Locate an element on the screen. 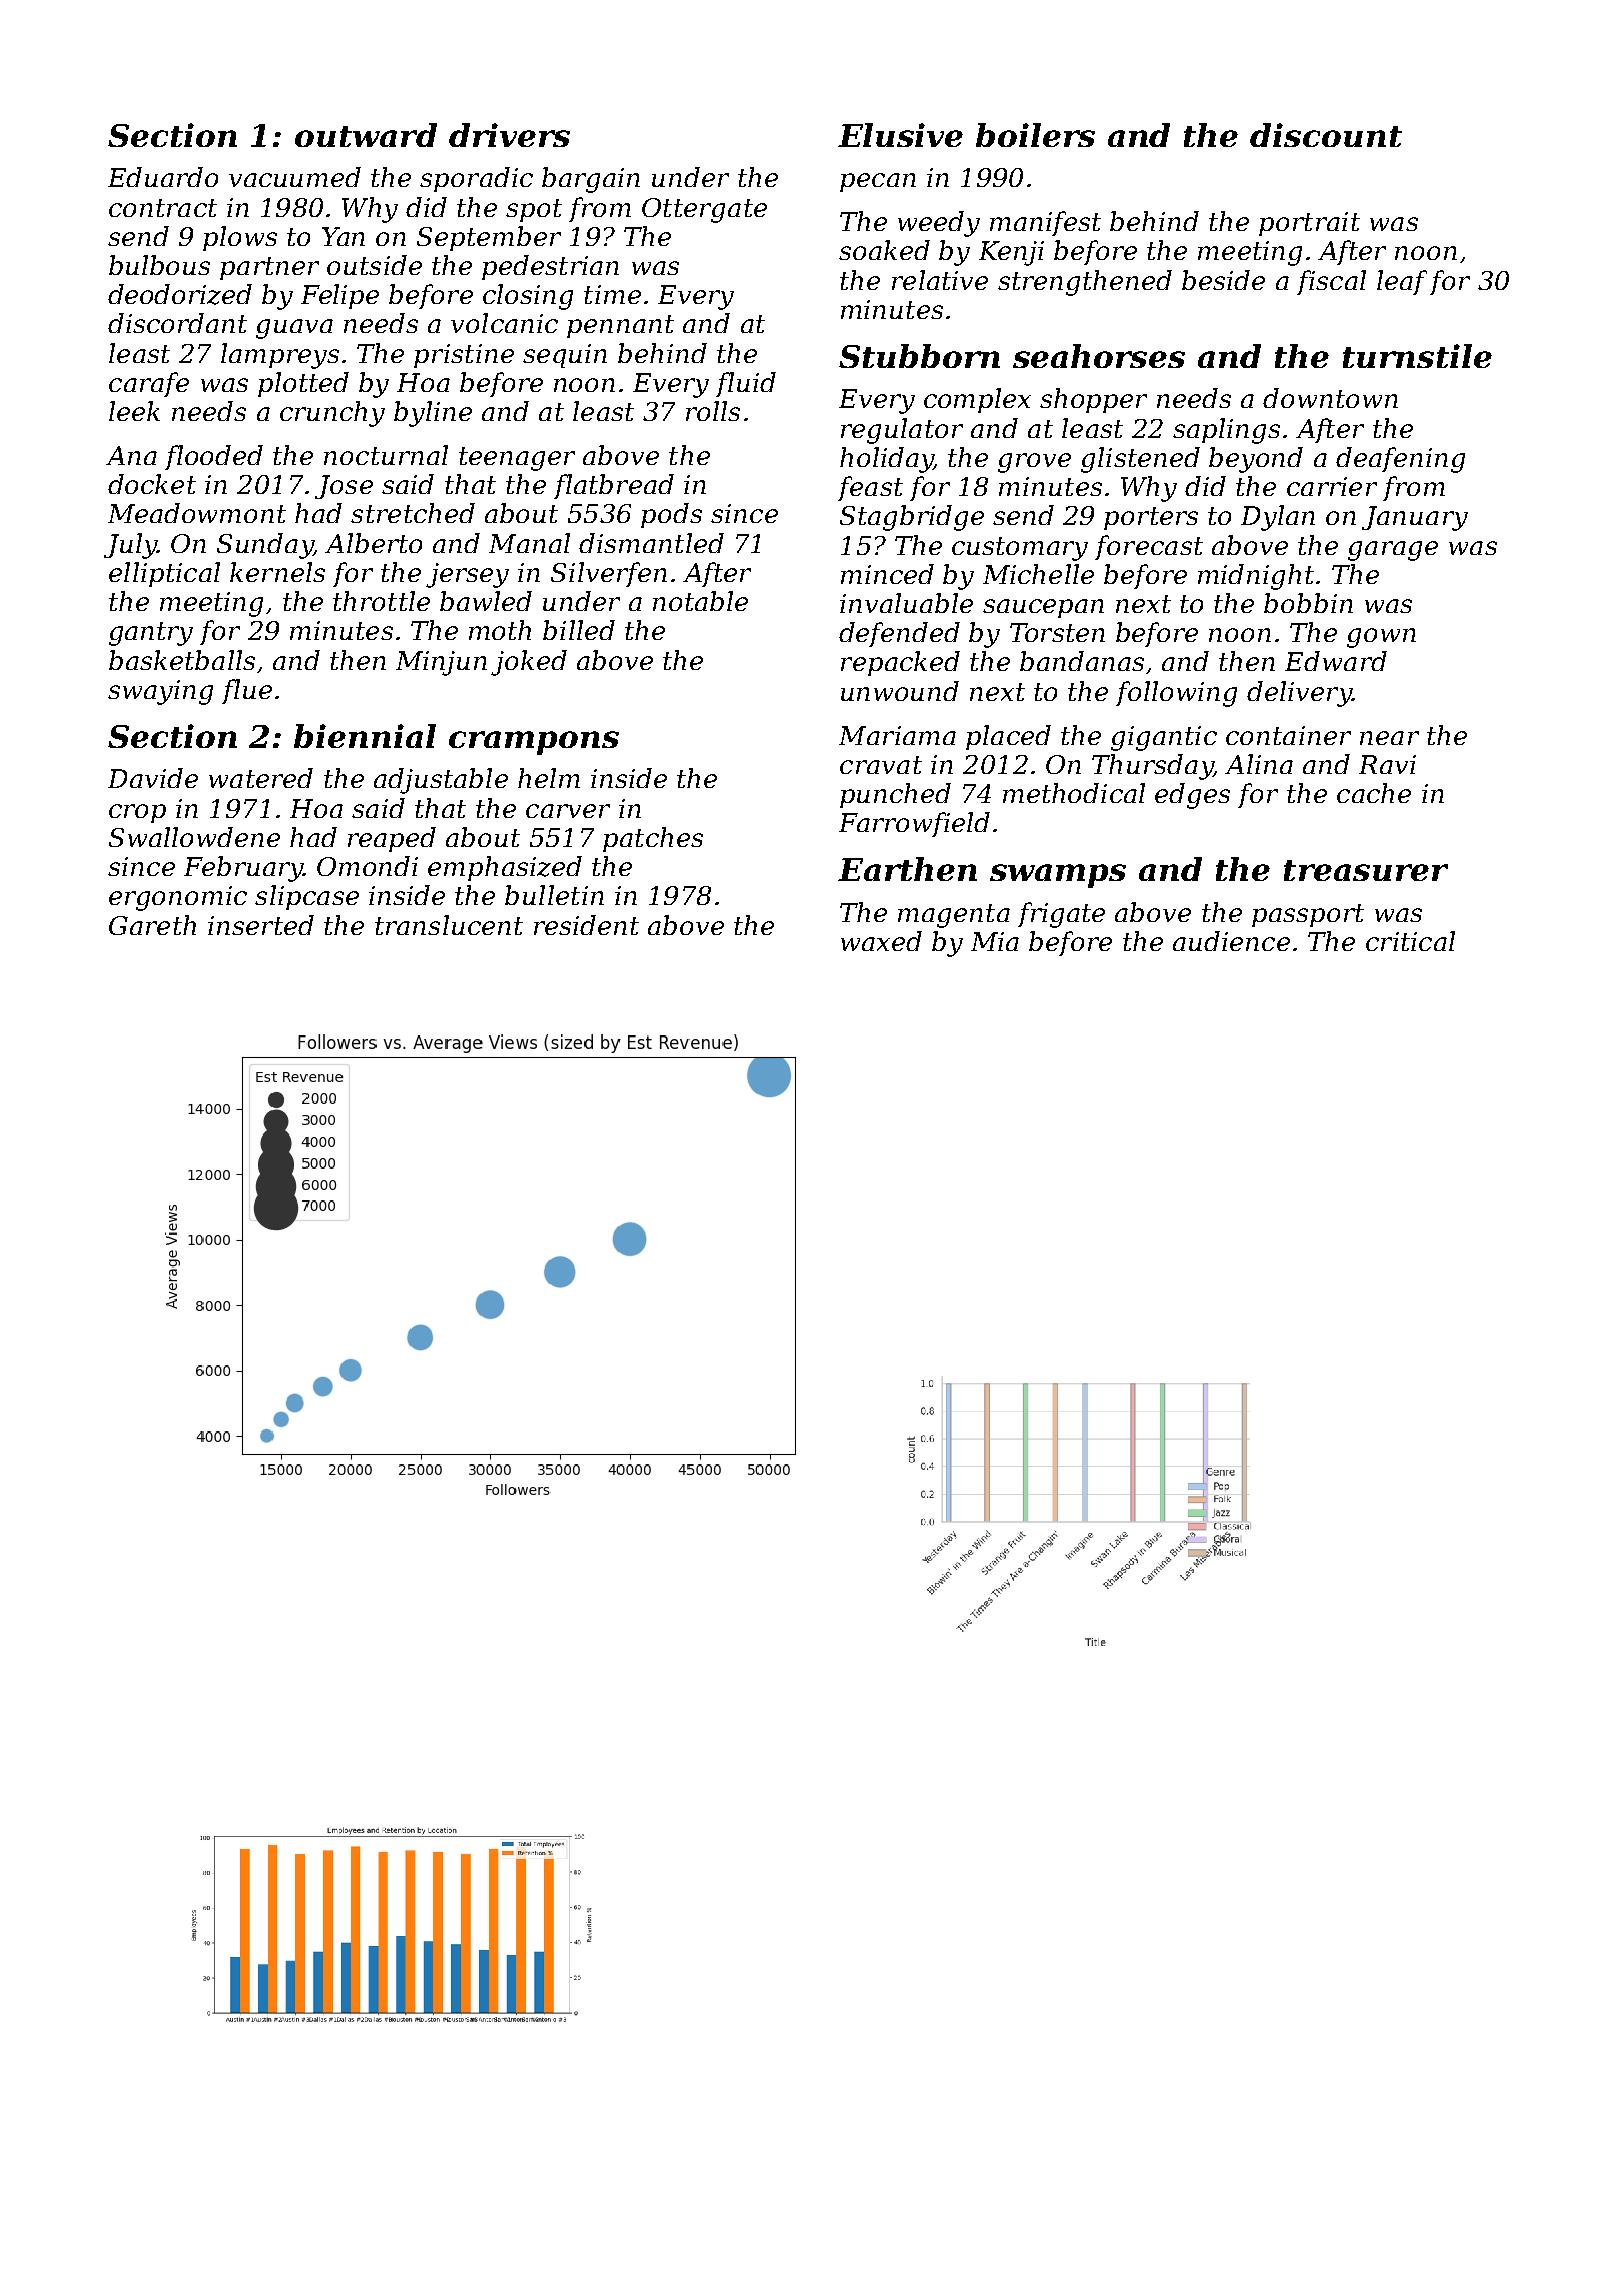 This screenshot has width=1620, height=2292. waxed is located at coordinates (881, 941).
